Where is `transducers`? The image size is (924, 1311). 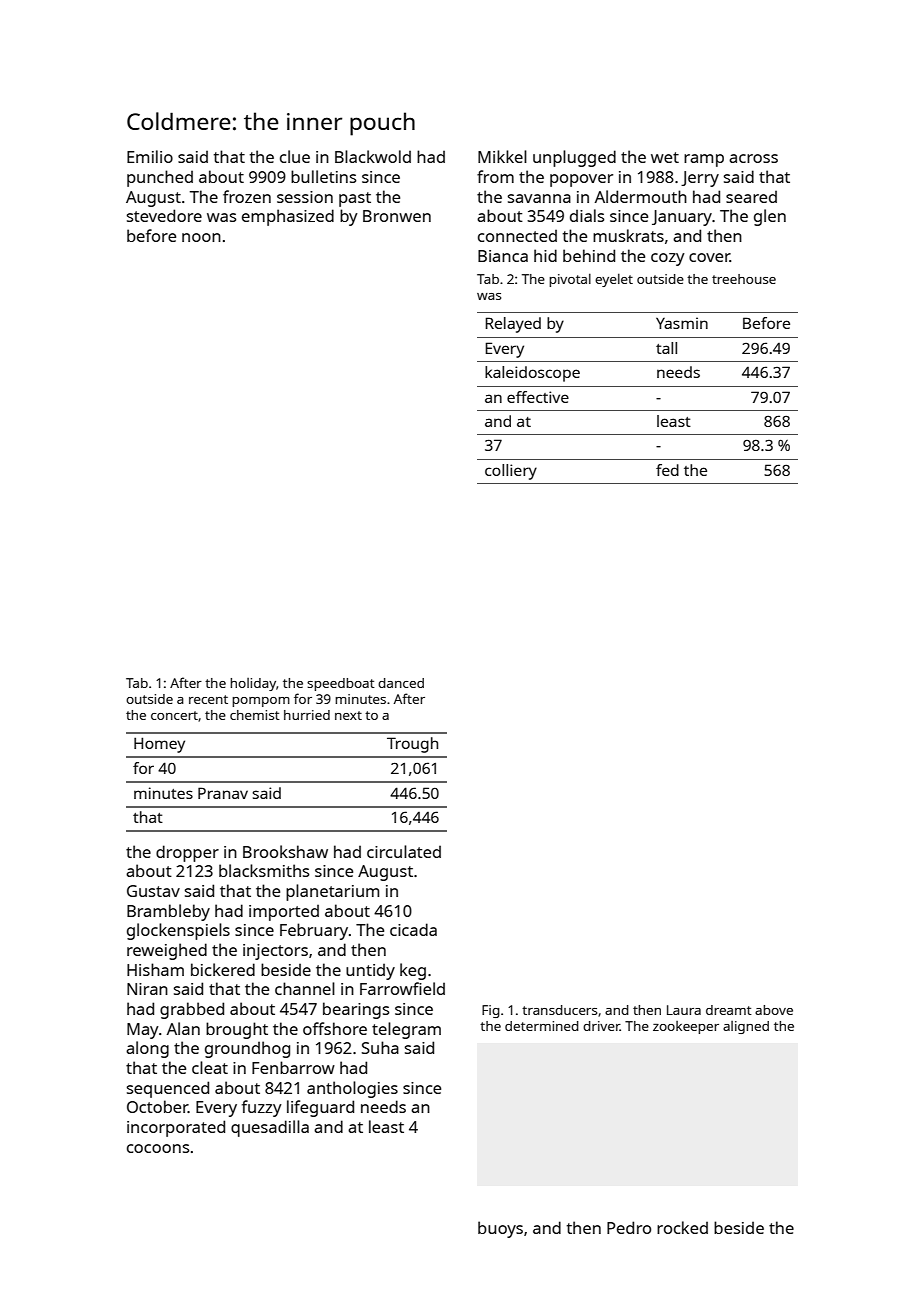 transducers is located at coordinates (559, 1010).
